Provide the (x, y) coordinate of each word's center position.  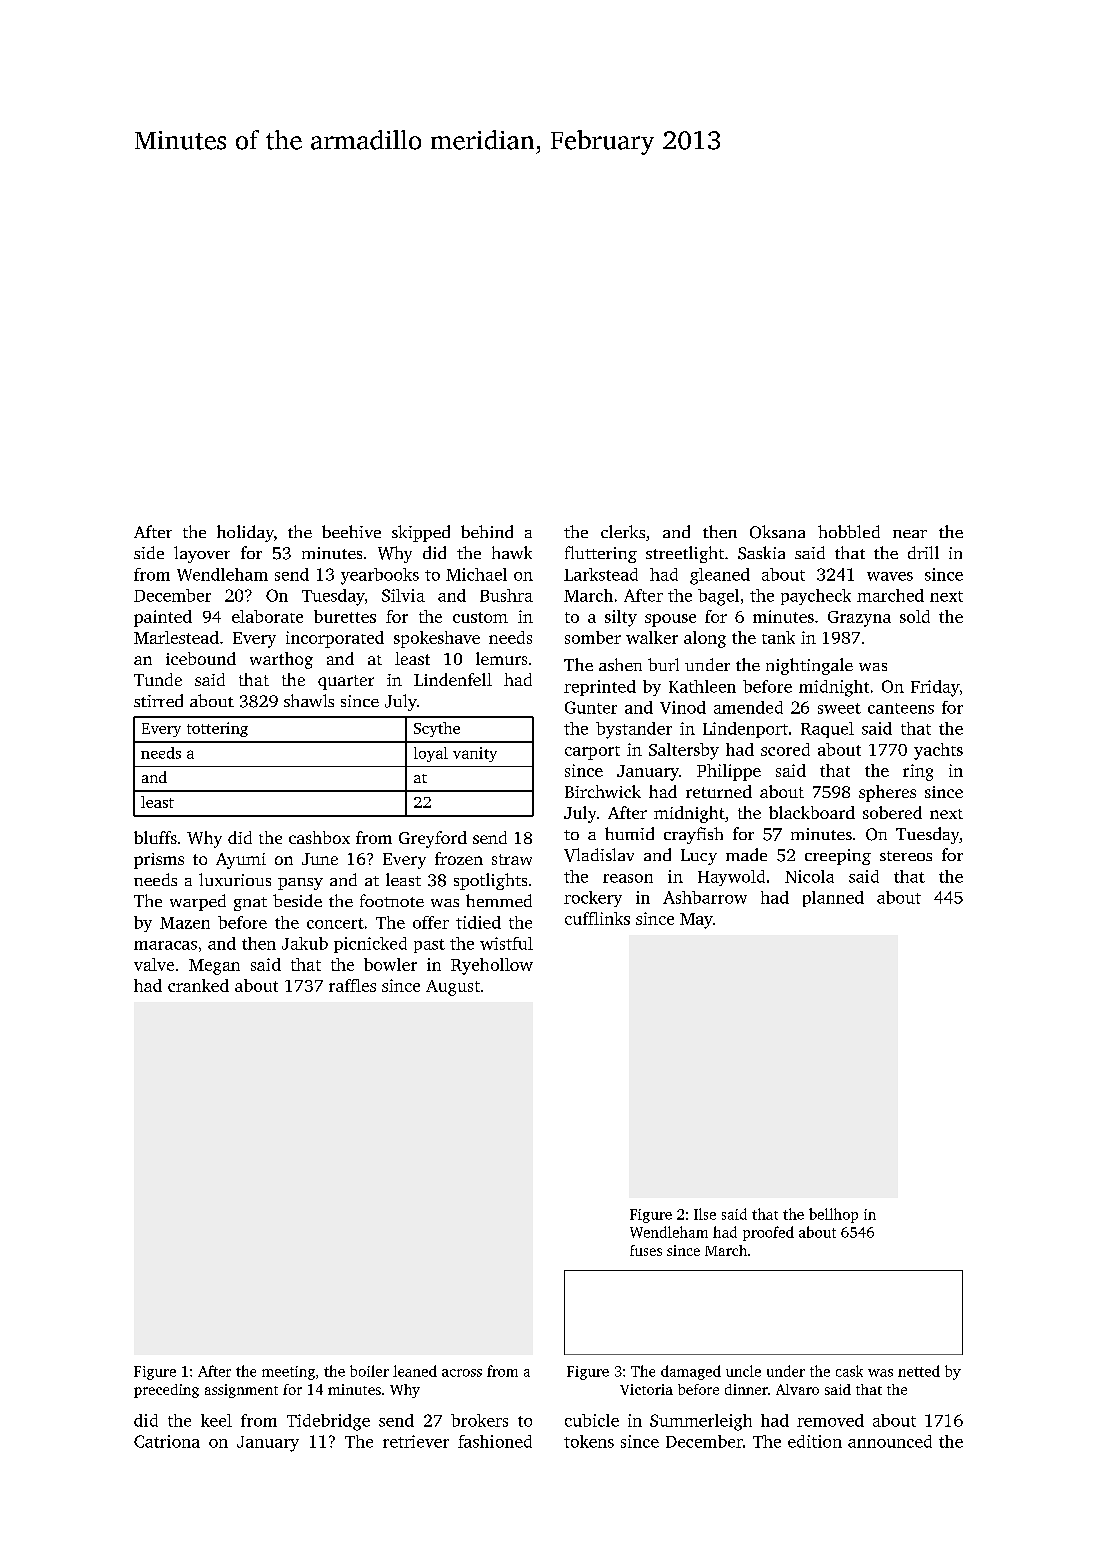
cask (849, 1371)
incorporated (335, 639)
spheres (887, 793)
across (462, 1373)
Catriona (167, 1441)
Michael (476, 574)
